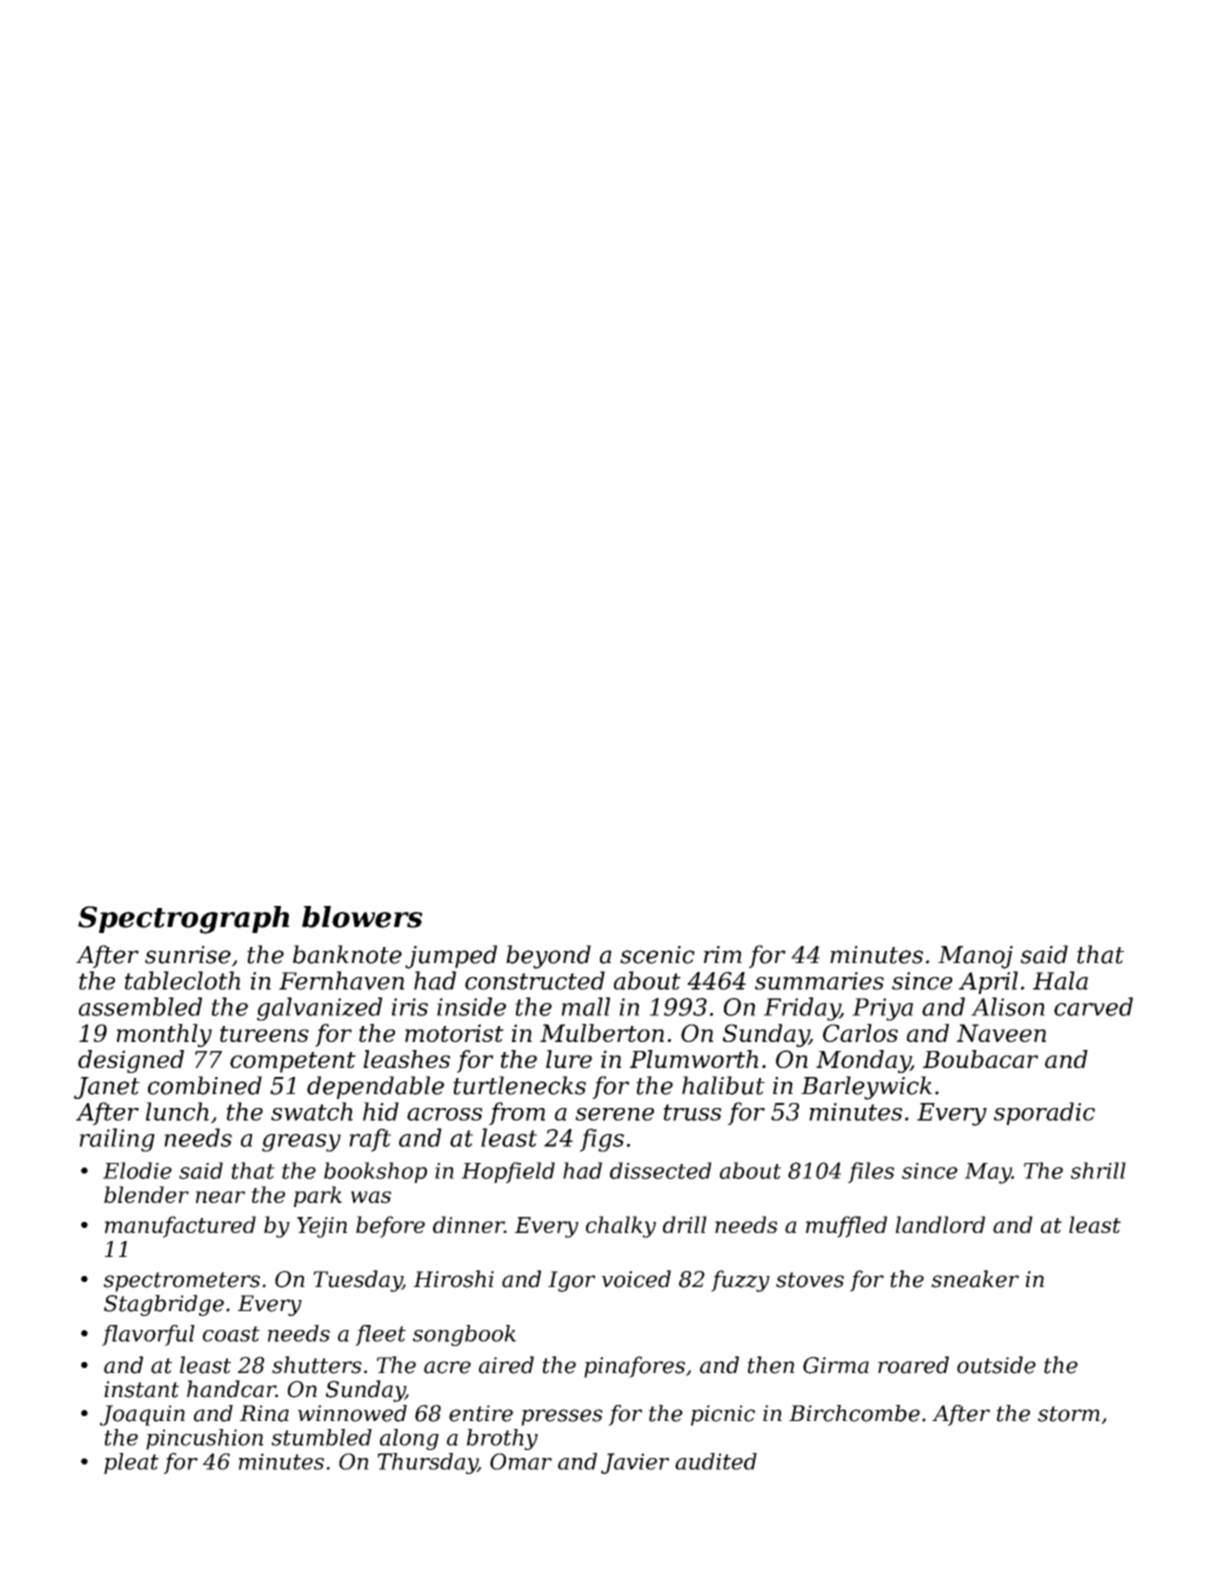 The height and width of the screenshot is (1576, 1218). I want to click on songbook, so click(464, 1335).
